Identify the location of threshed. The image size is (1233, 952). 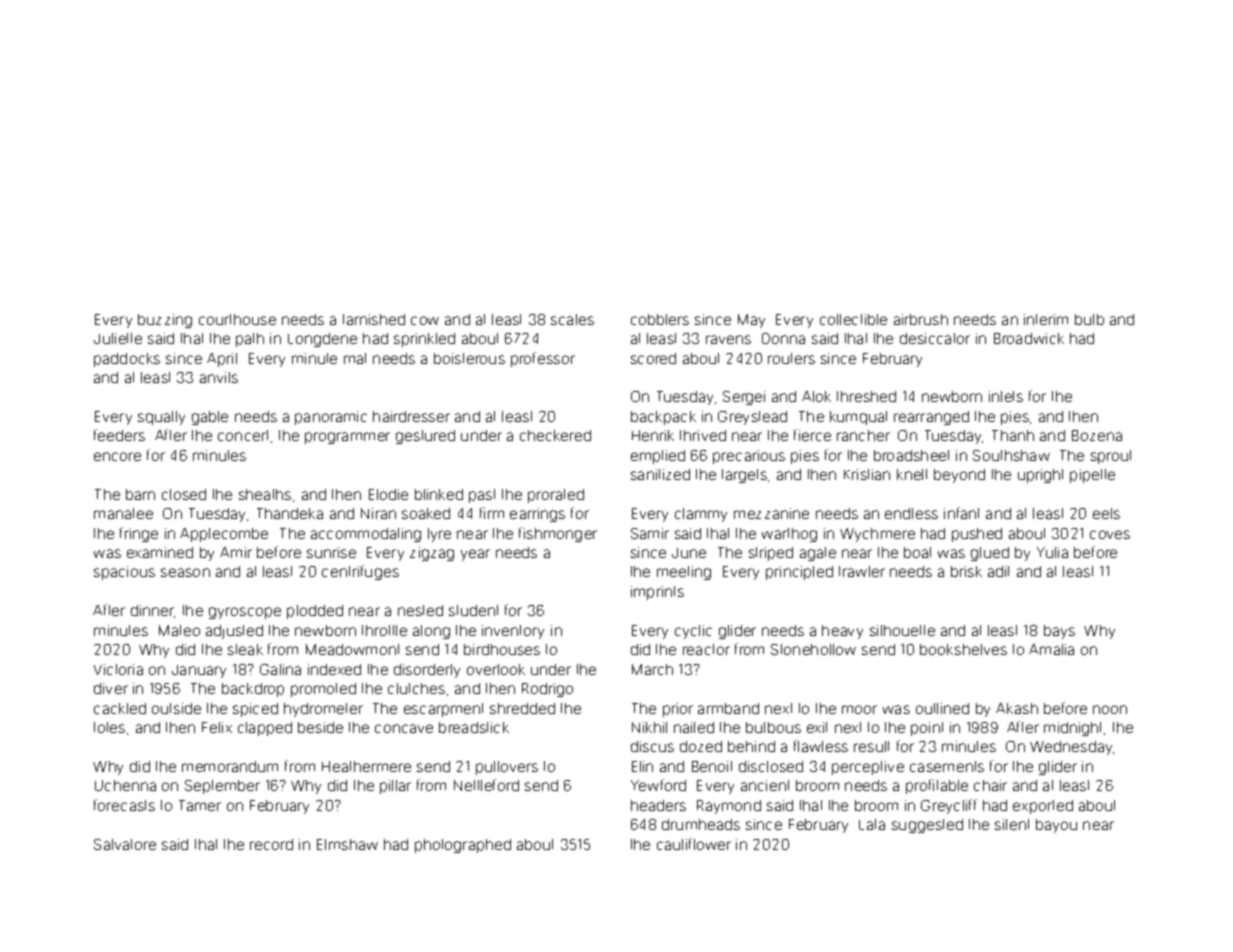
(866, 396).
